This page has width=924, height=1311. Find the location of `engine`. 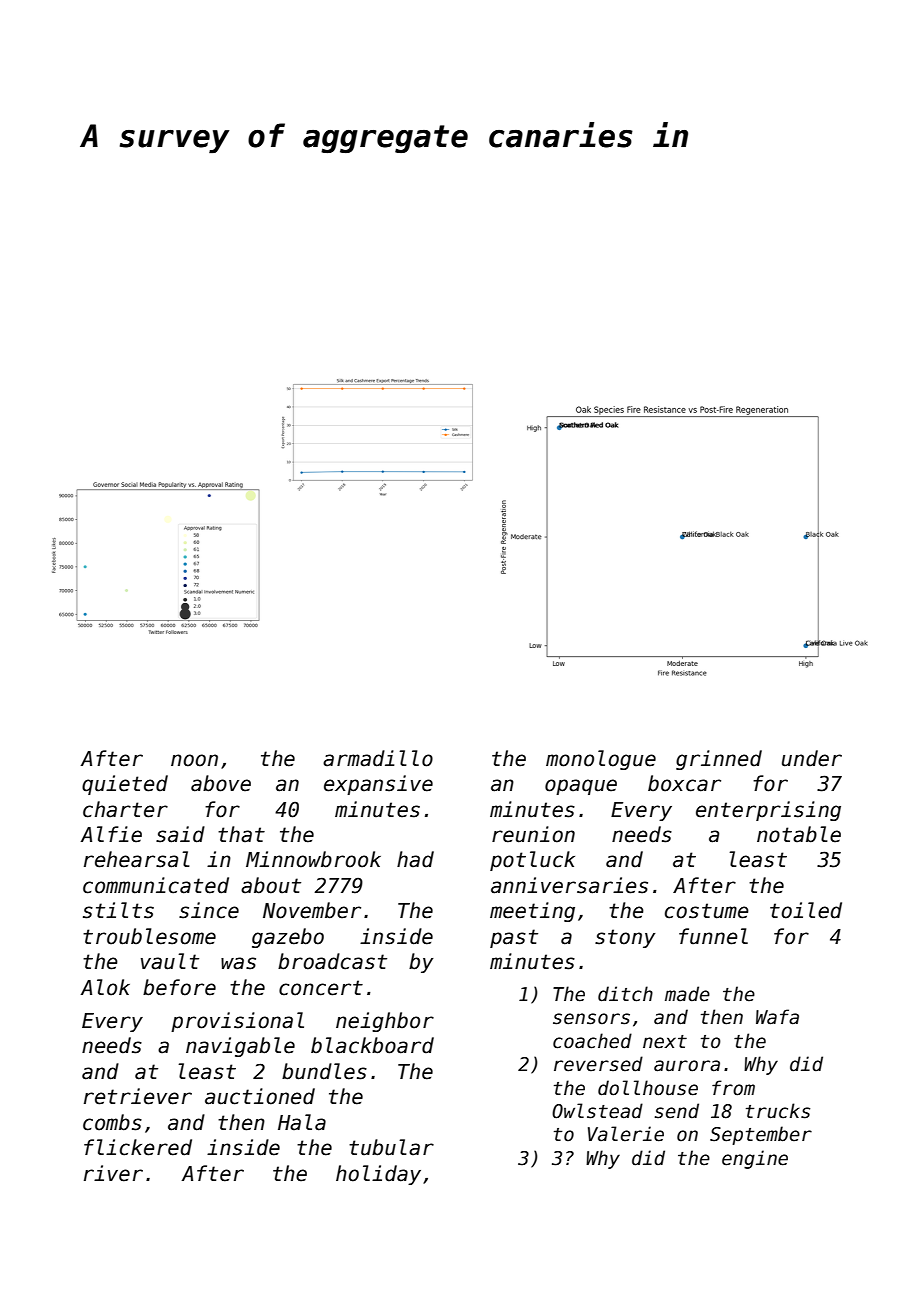

engine is located at coordinates (755, 1159).
